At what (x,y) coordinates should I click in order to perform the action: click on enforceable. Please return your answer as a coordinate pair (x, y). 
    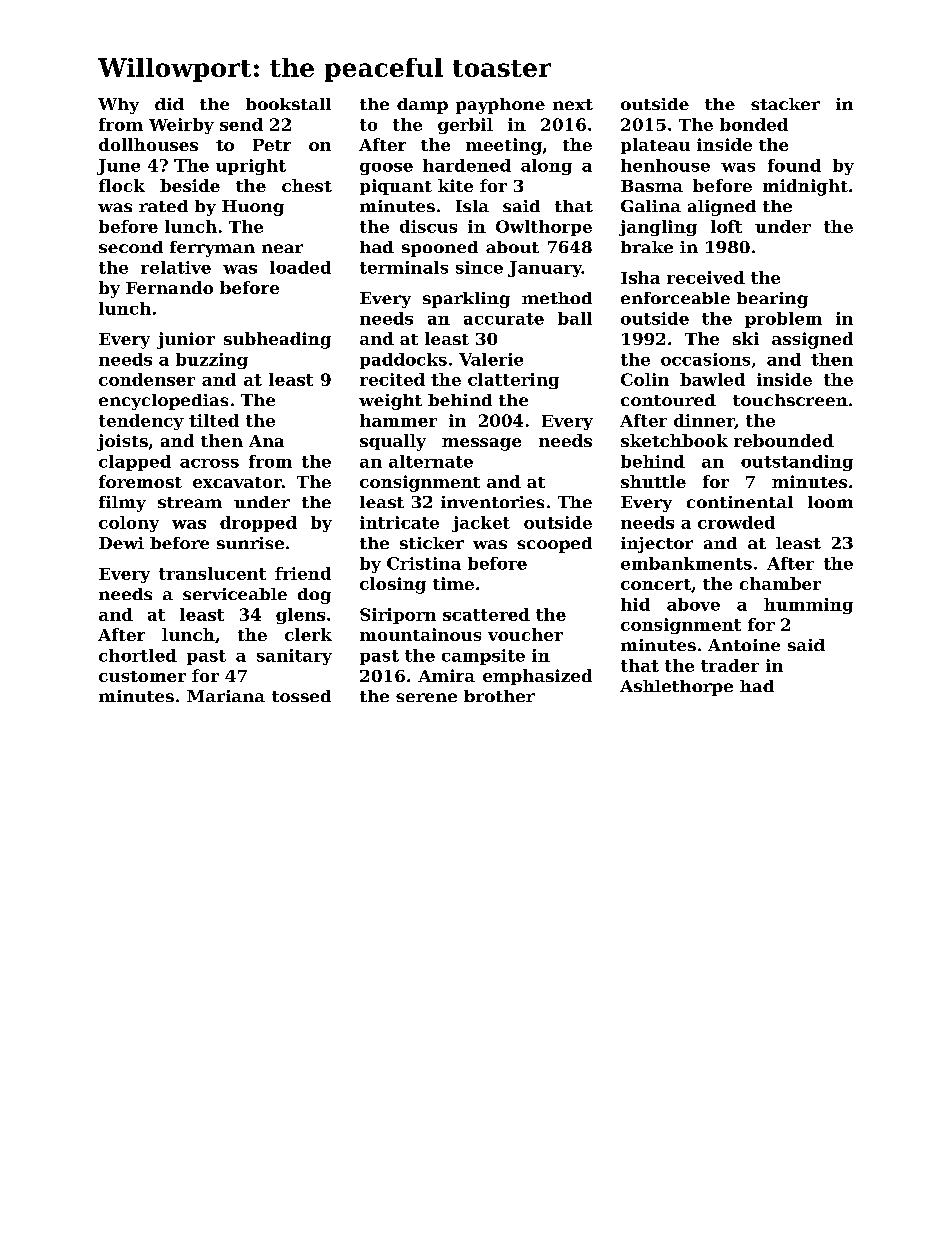
    Looking at the image, I should click on (675, 298).
